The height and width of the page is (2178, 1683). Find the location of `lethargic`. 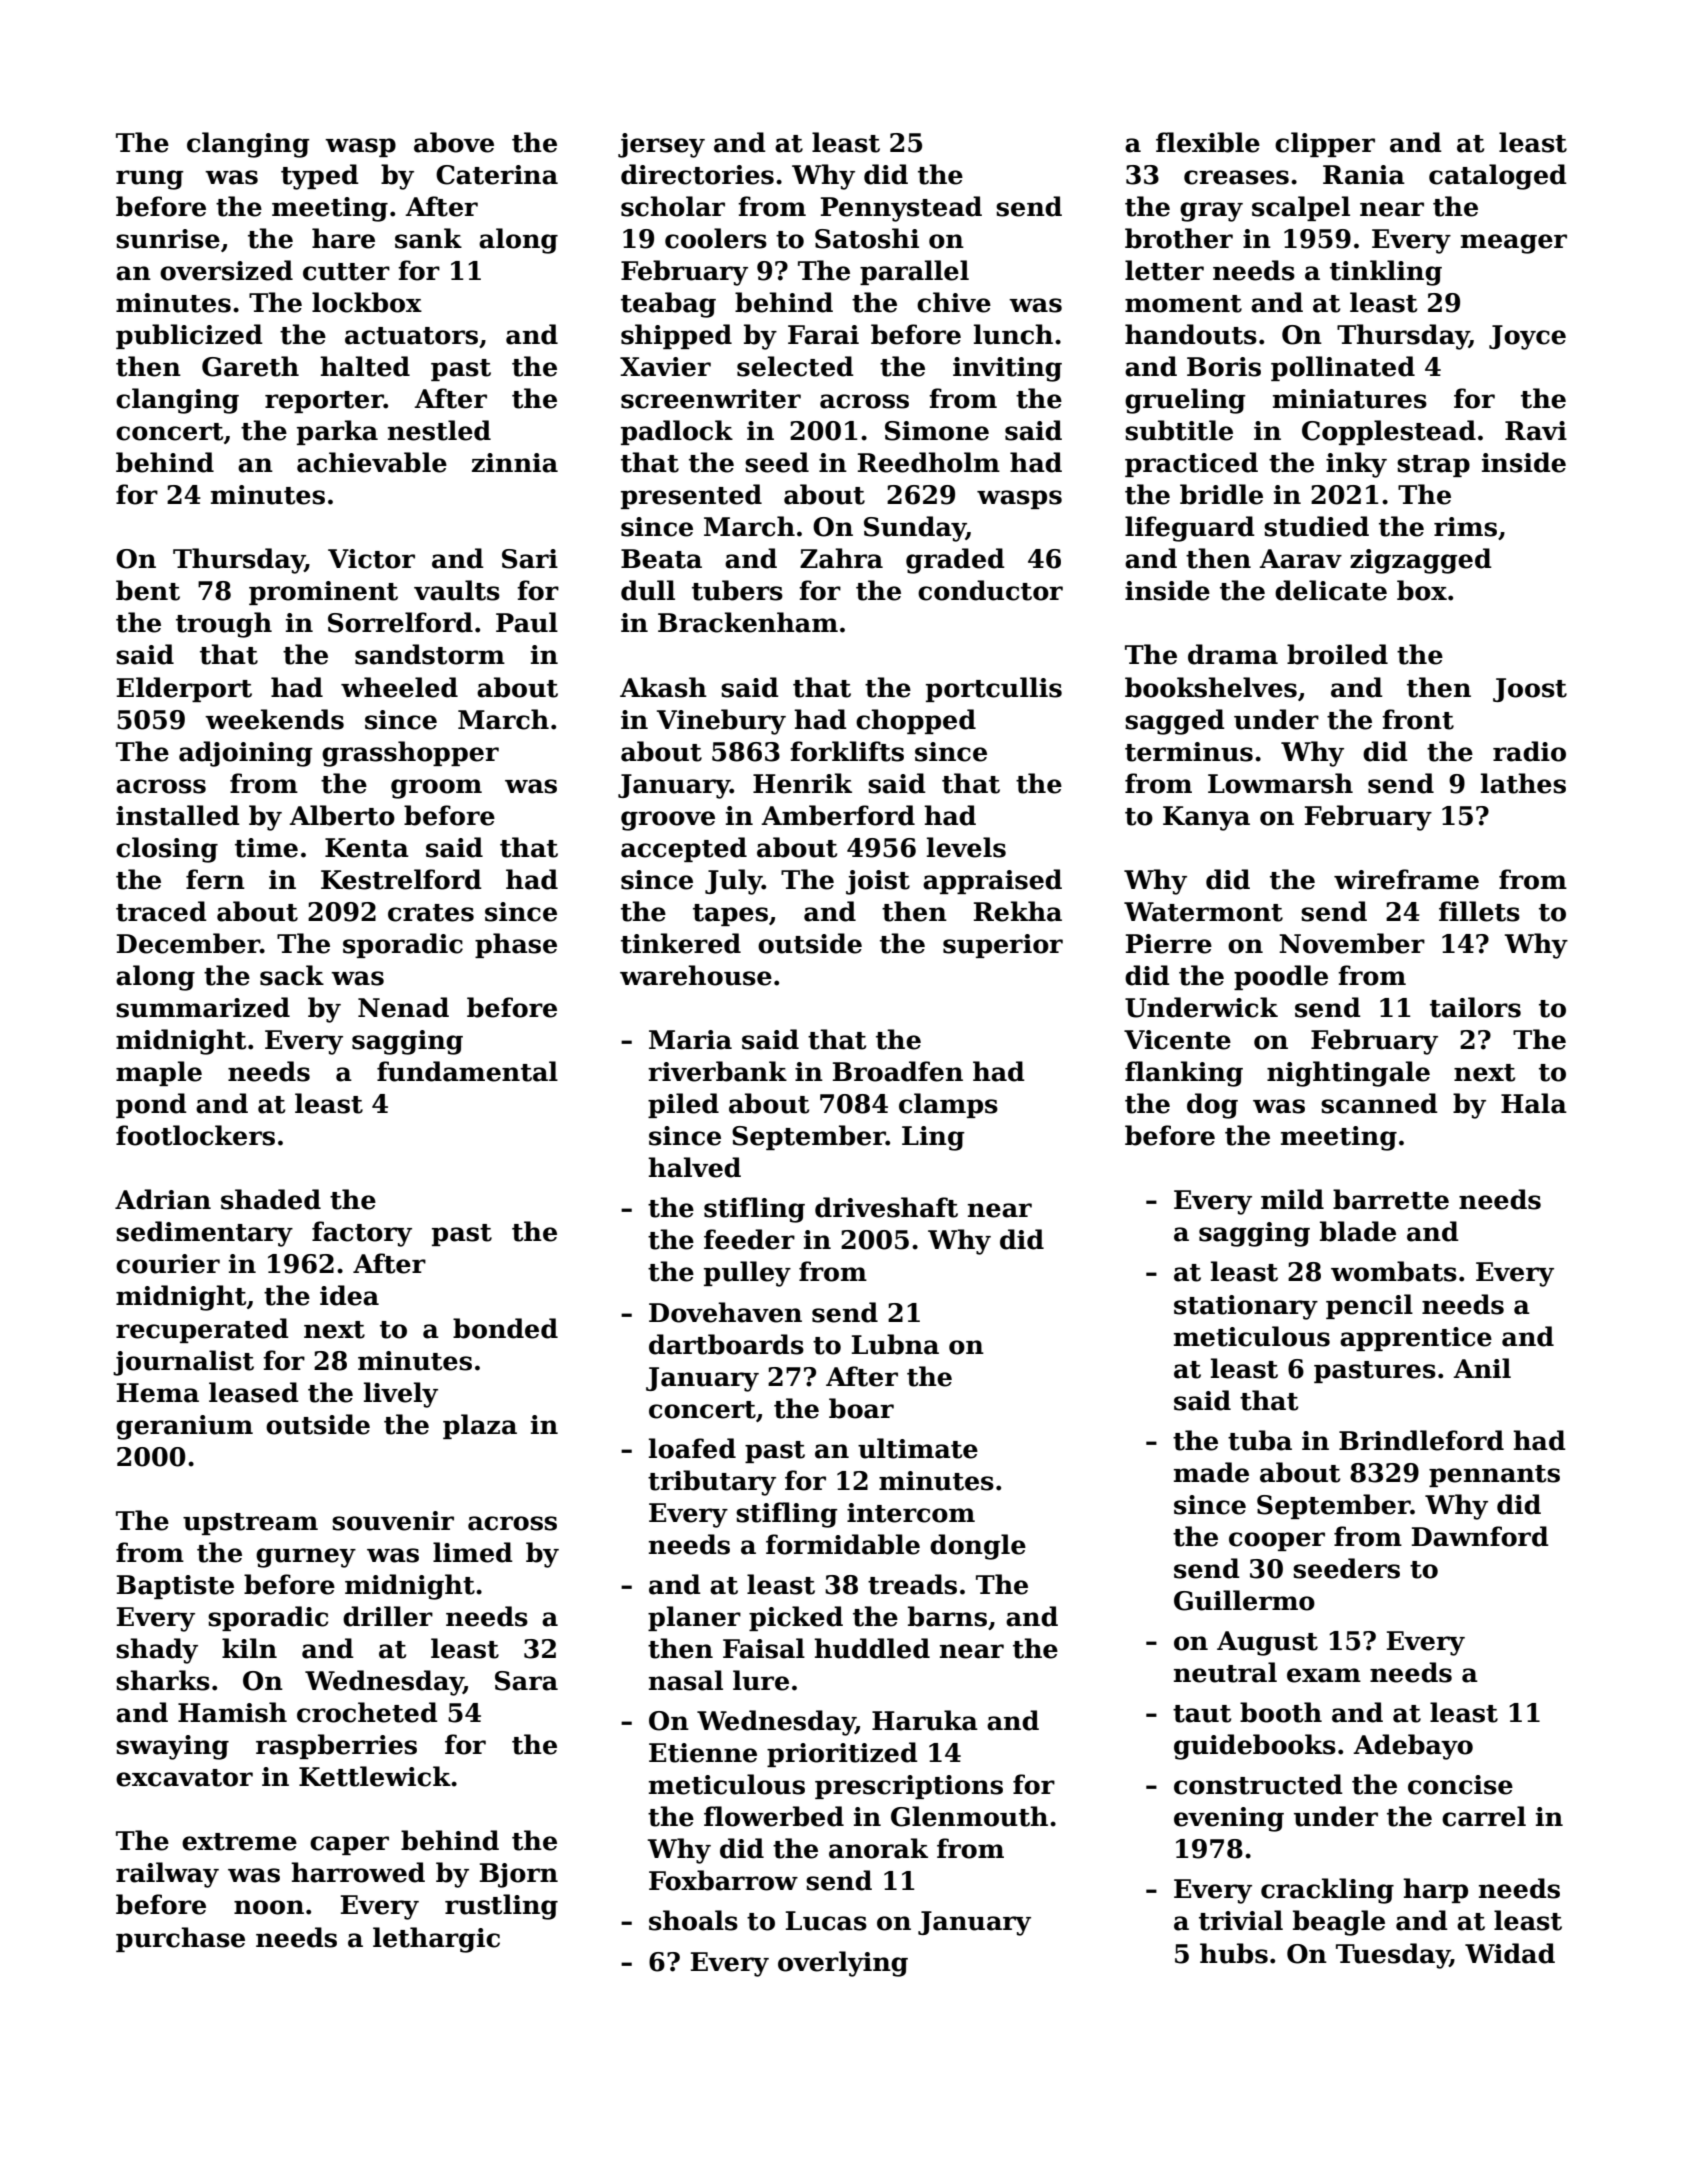

lethargic is located at coordinates (436, 1940).
